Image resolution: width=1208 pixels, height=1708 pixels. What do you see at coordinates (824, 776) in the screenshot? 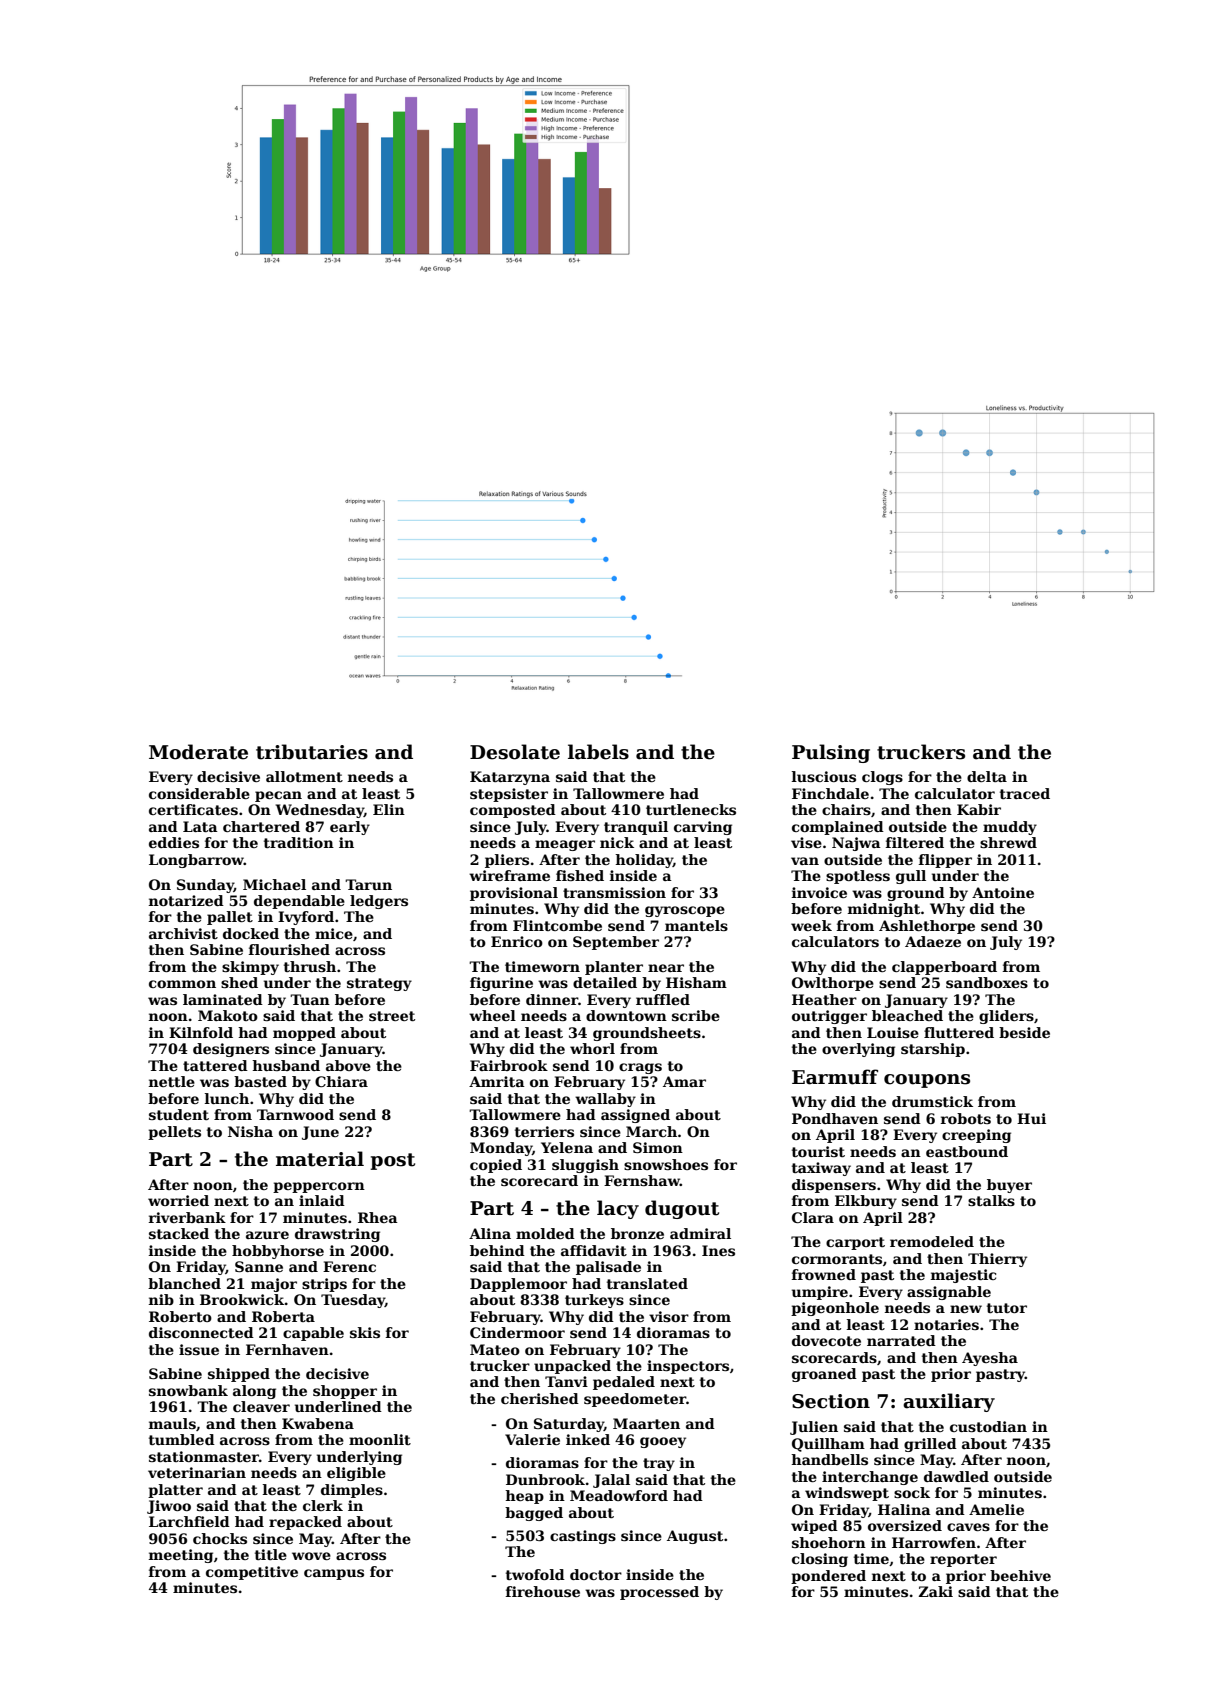
I see `luscious` at bounding box center [824, 776].
